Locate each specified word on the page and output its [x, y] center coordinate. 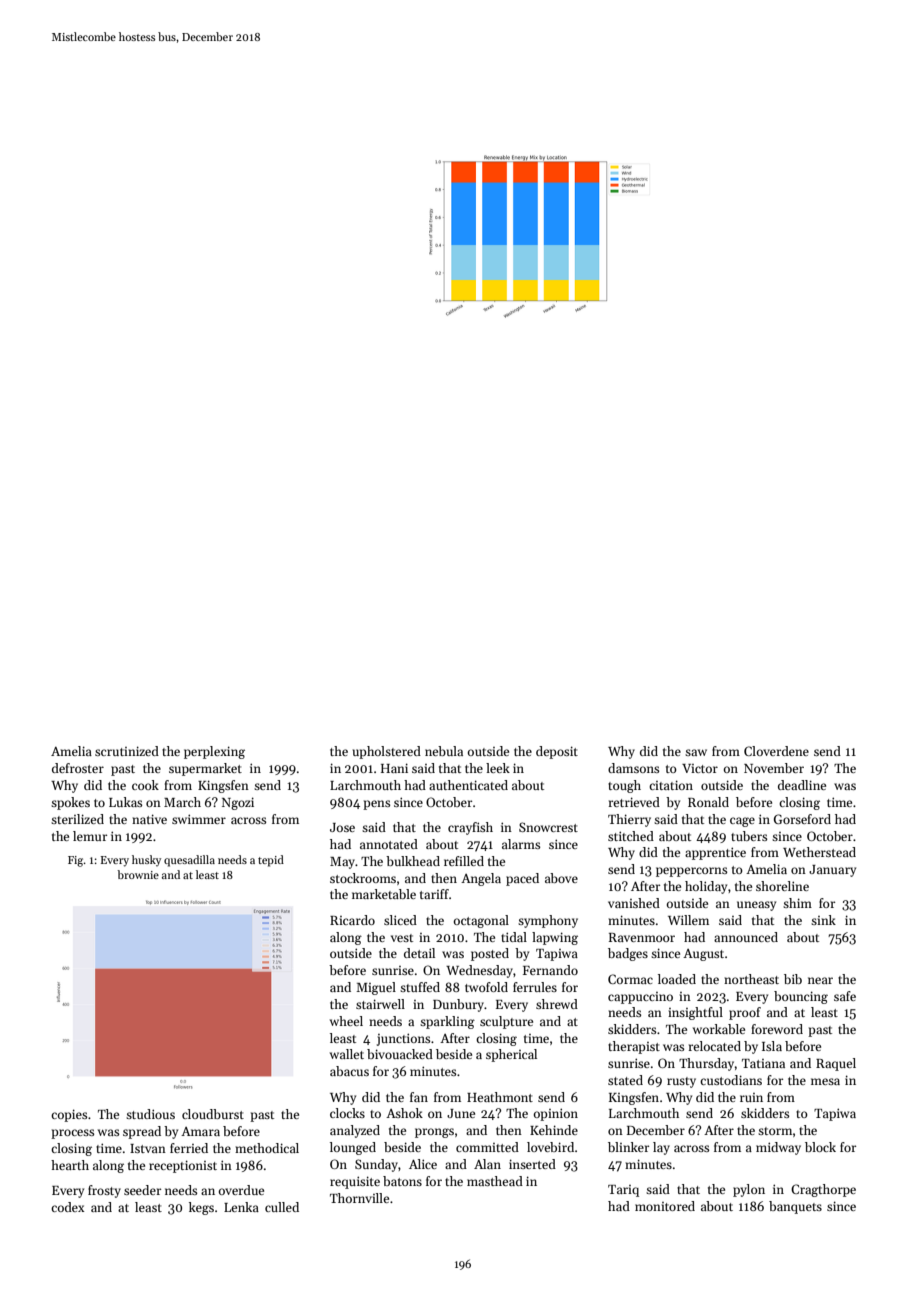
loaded [677, 979]
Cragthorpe [823, 1190]
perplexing [214, 752]
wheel [346, 1021]
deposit [557, 752]
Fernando [550, 970]
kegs [201, 1208]
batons [402, 1181]
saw [696, 752]
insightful [695, 1013]
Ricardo [352, 920]
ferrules [535, 987]
